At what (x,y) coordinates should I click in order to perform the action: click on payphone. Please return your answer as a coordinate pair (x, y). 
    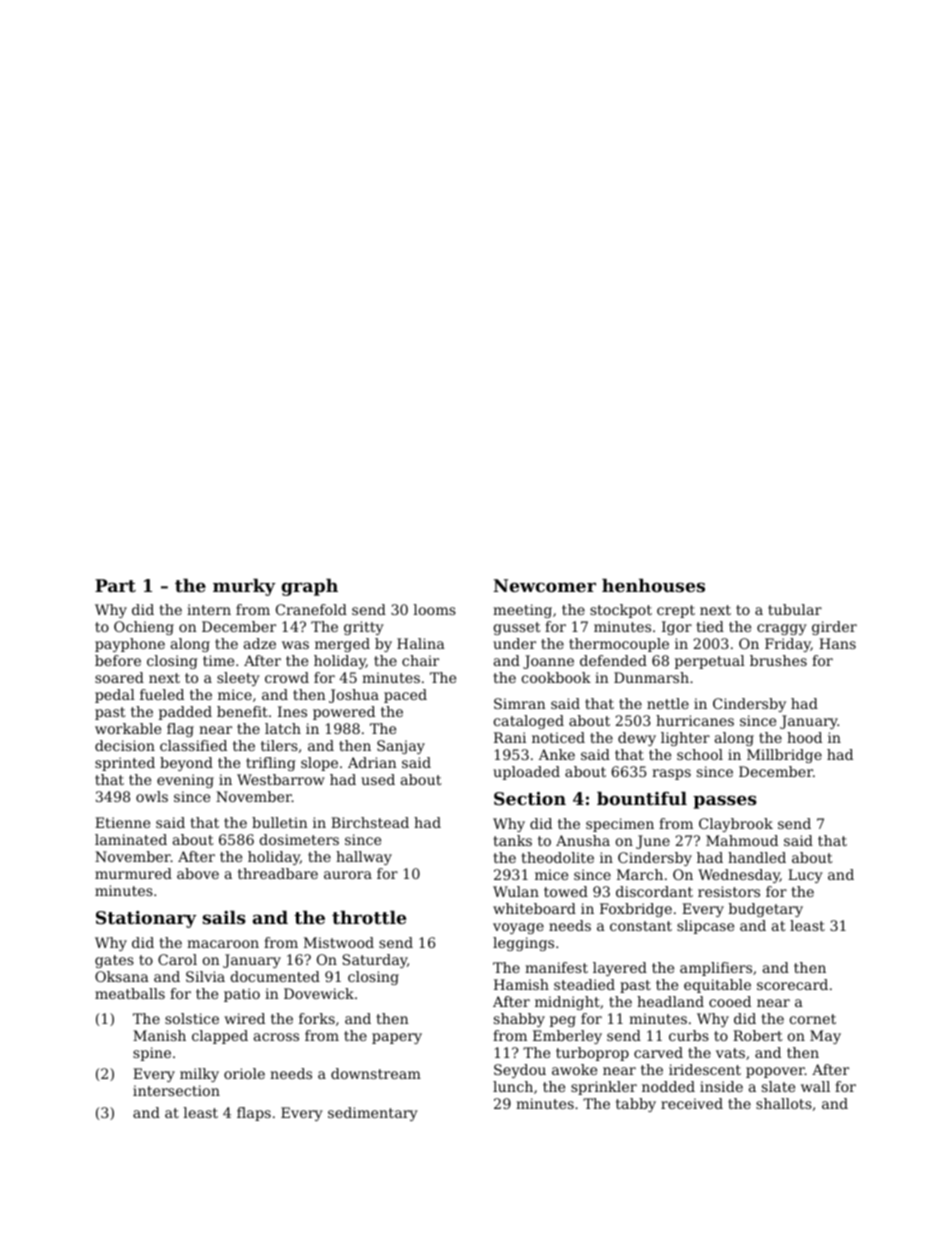
    Looking at the image, I should click on (130, 645).
